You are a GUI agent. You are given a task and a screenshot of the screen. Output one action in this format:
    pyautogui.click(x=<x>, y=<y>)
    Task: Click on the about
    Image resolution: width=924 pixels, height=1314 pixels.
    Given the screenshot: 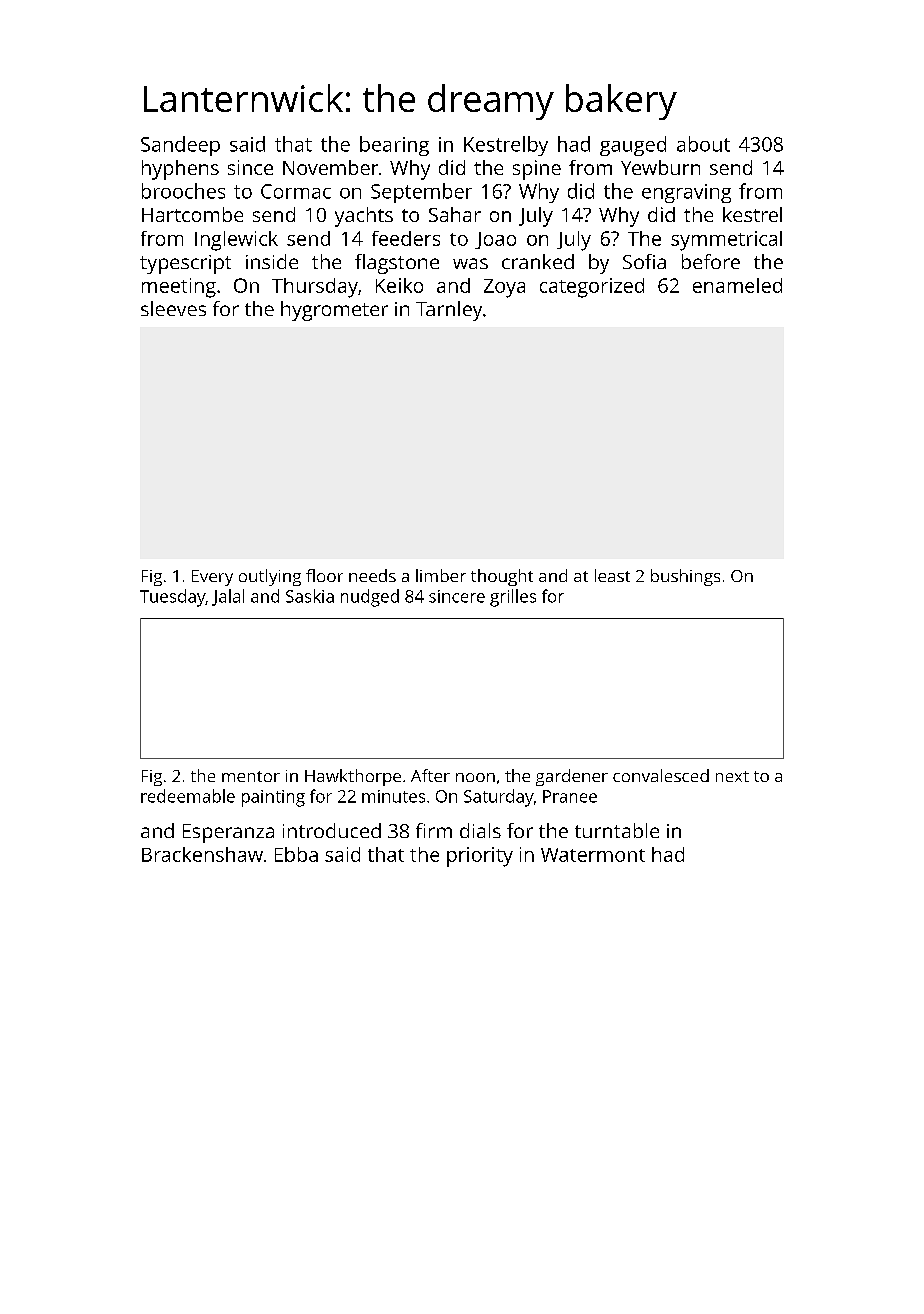 What is the action you would take?
    pyautogui.click(x=703, y=144)
